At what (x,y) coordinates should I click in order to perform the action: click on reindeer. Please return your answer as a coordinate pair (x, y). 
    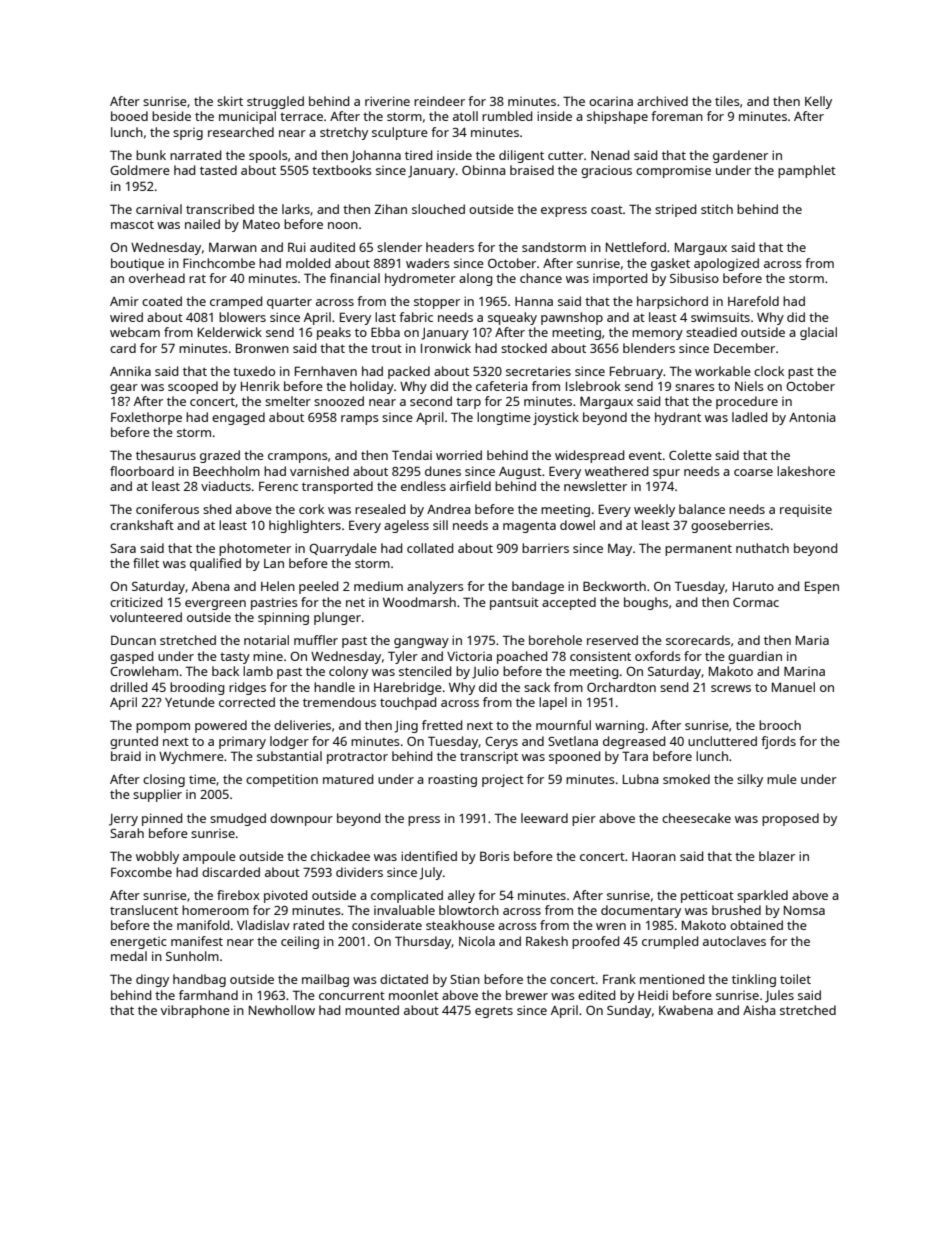
    Looking at the image, I should click on (439, 101).
